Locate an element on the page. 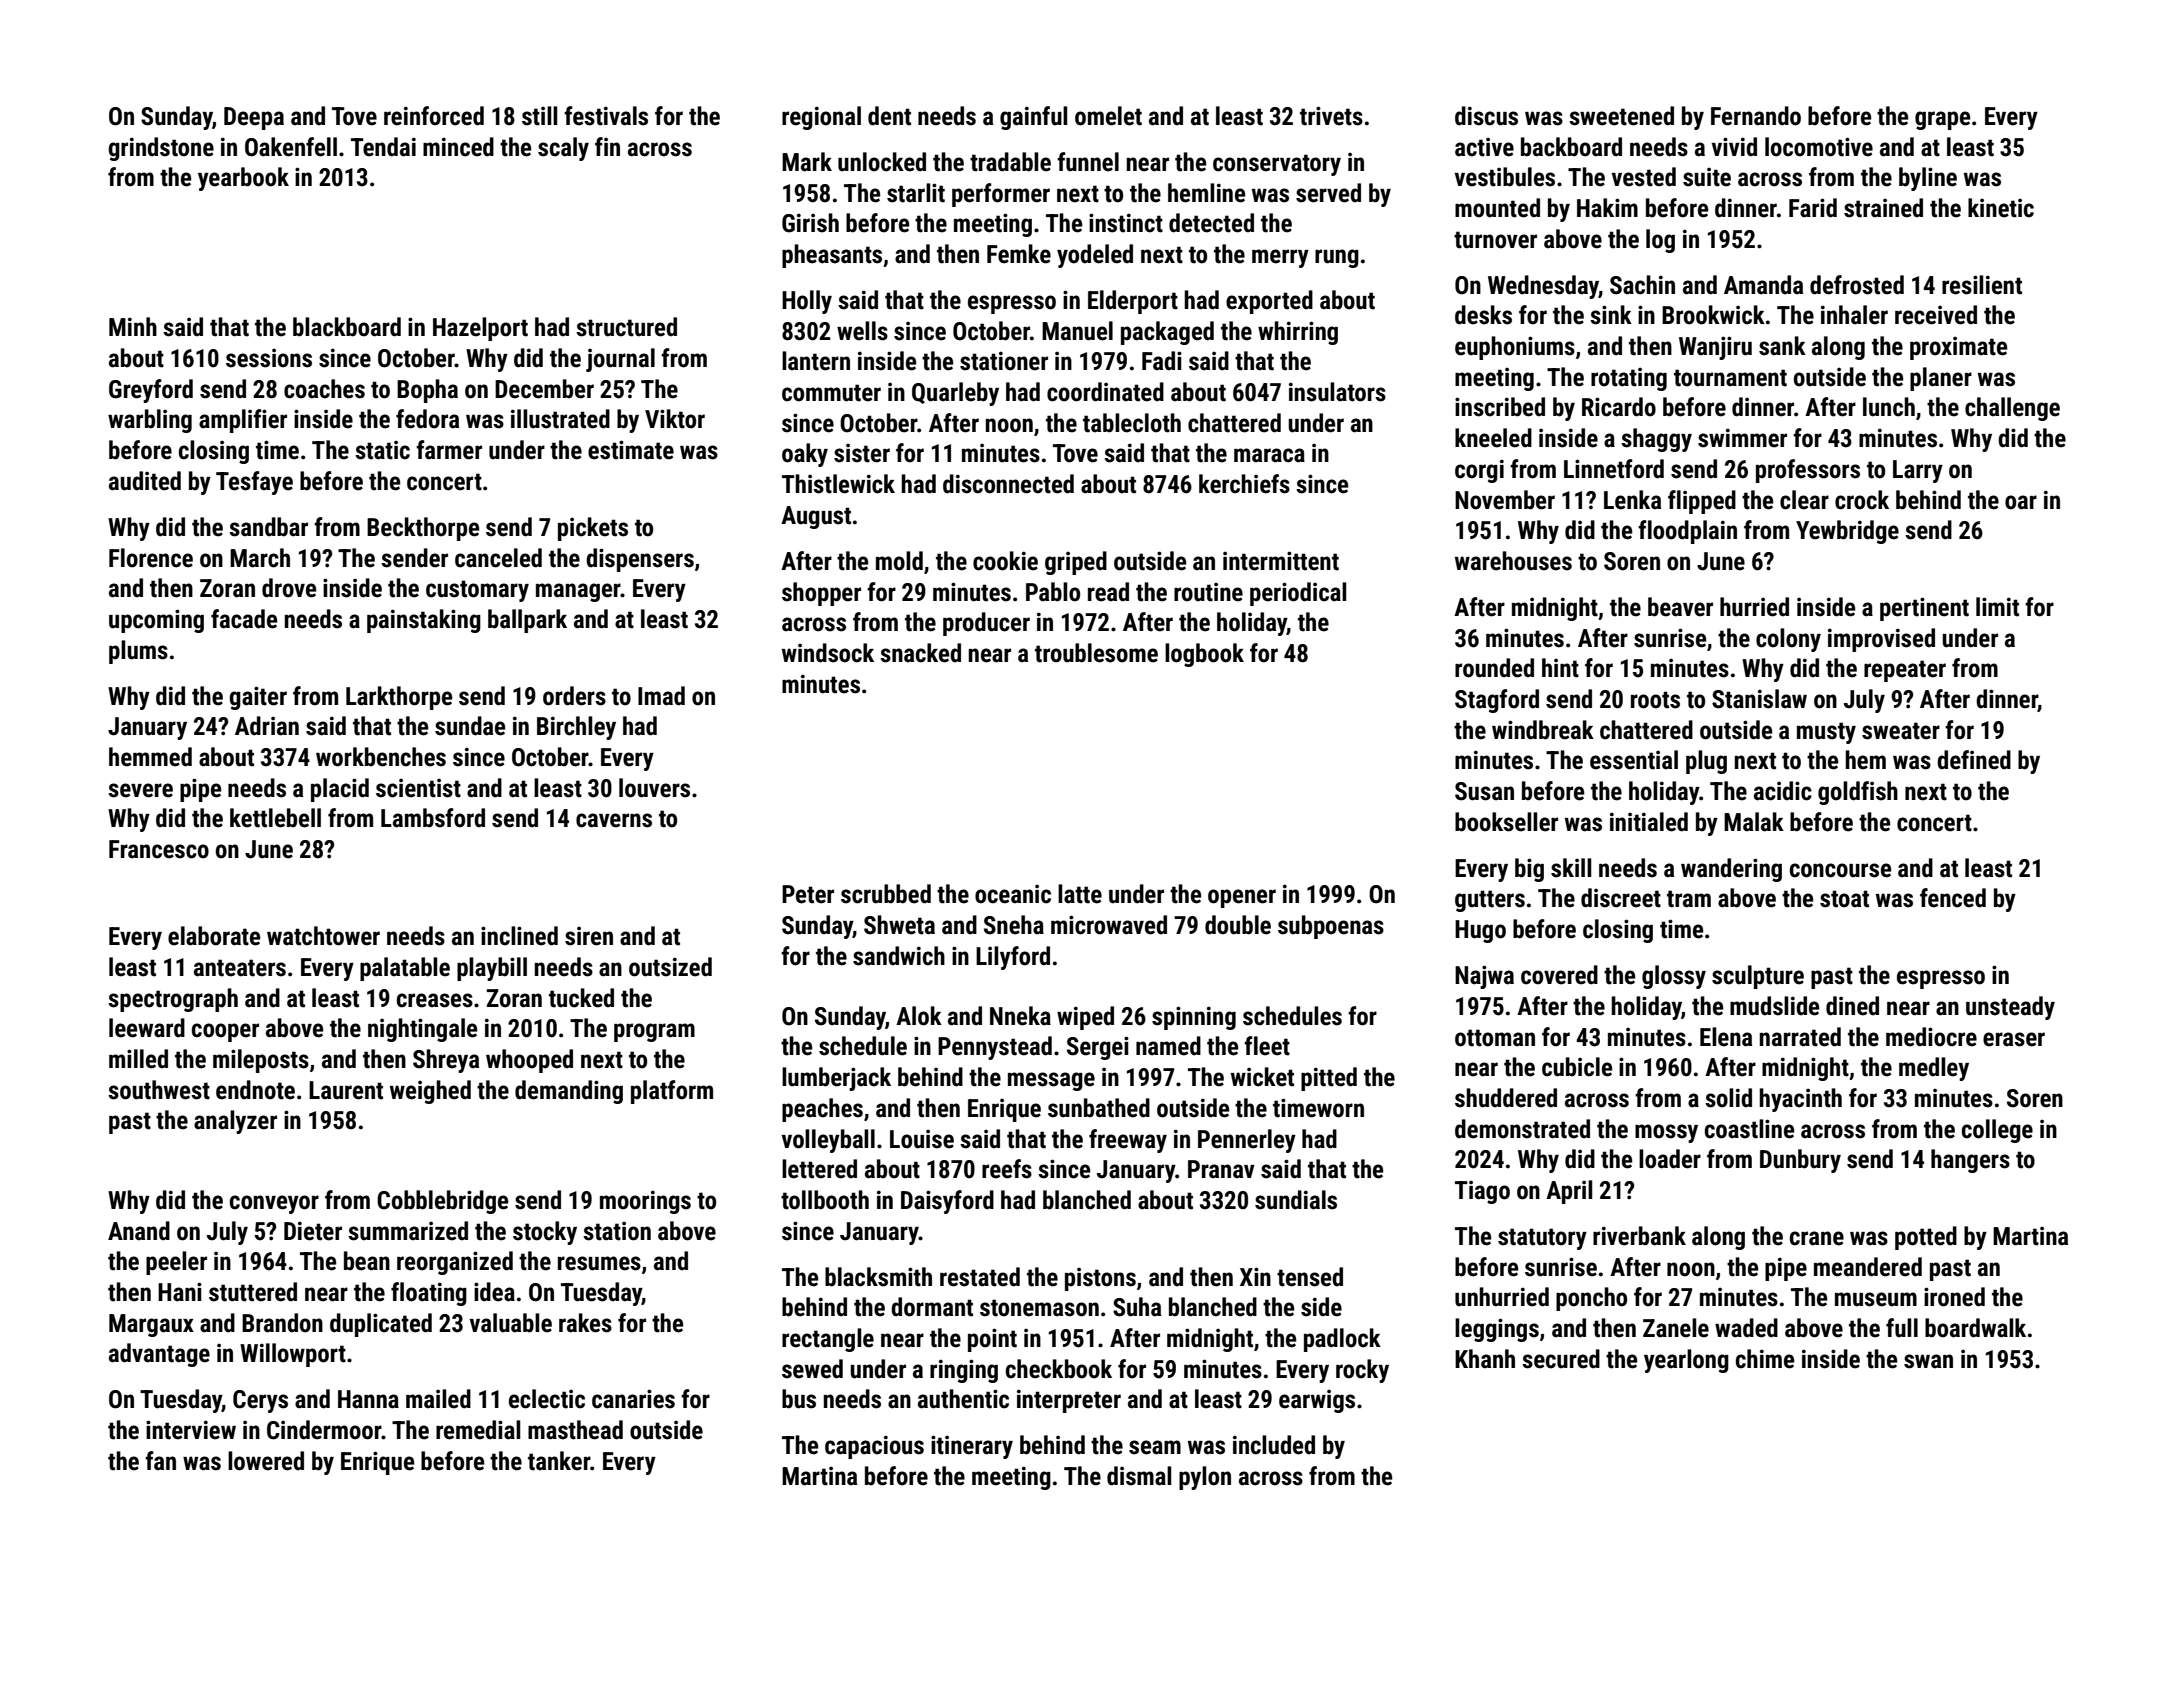  college is located at coordinates (1997, 1131).
